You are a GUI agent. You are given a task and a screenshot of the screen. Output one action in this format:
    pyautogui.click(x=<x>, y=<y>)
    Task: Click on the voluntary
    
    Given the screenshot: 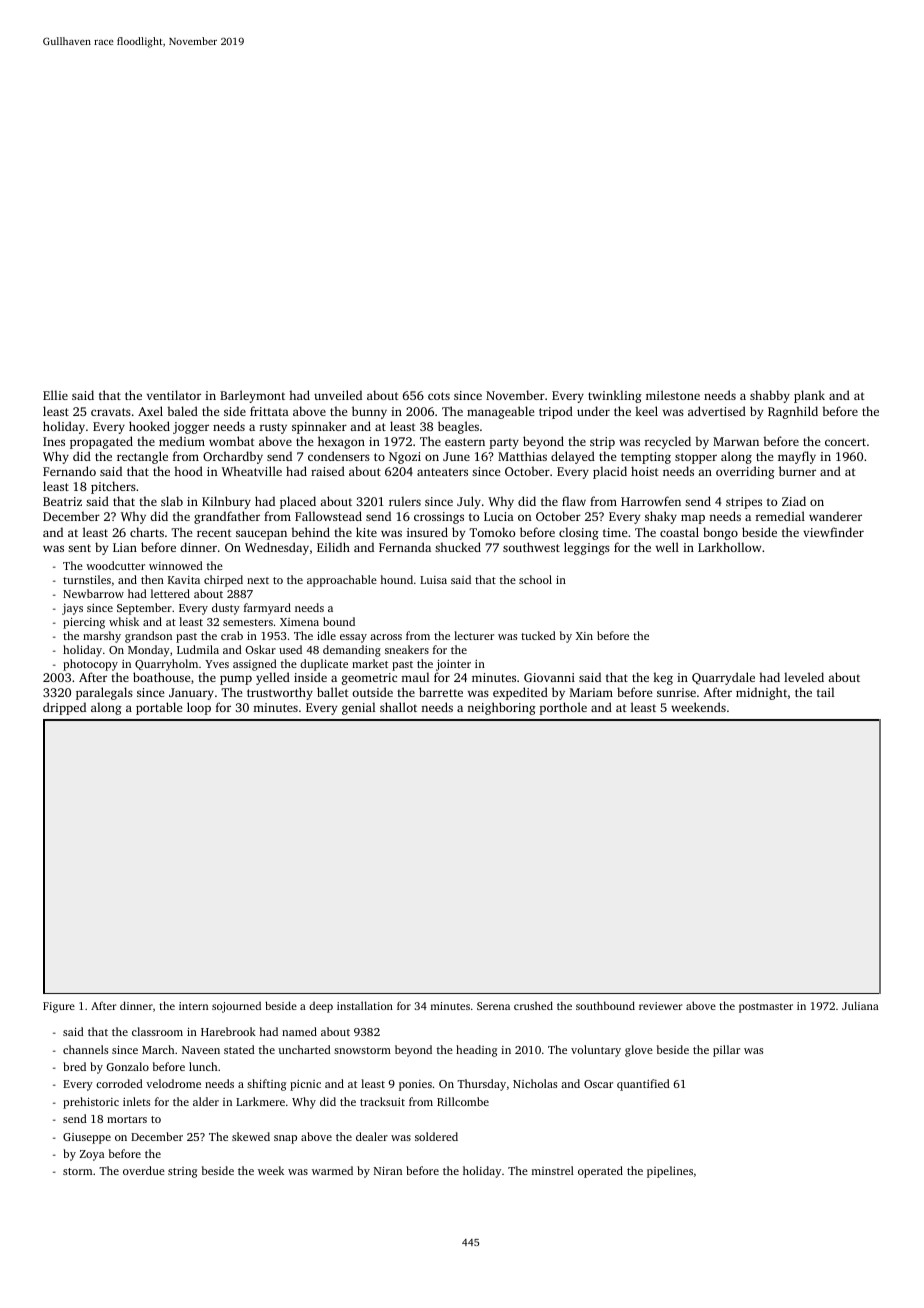 What is the action you would take?
    pyautogui.click(x=596, y=1051)
